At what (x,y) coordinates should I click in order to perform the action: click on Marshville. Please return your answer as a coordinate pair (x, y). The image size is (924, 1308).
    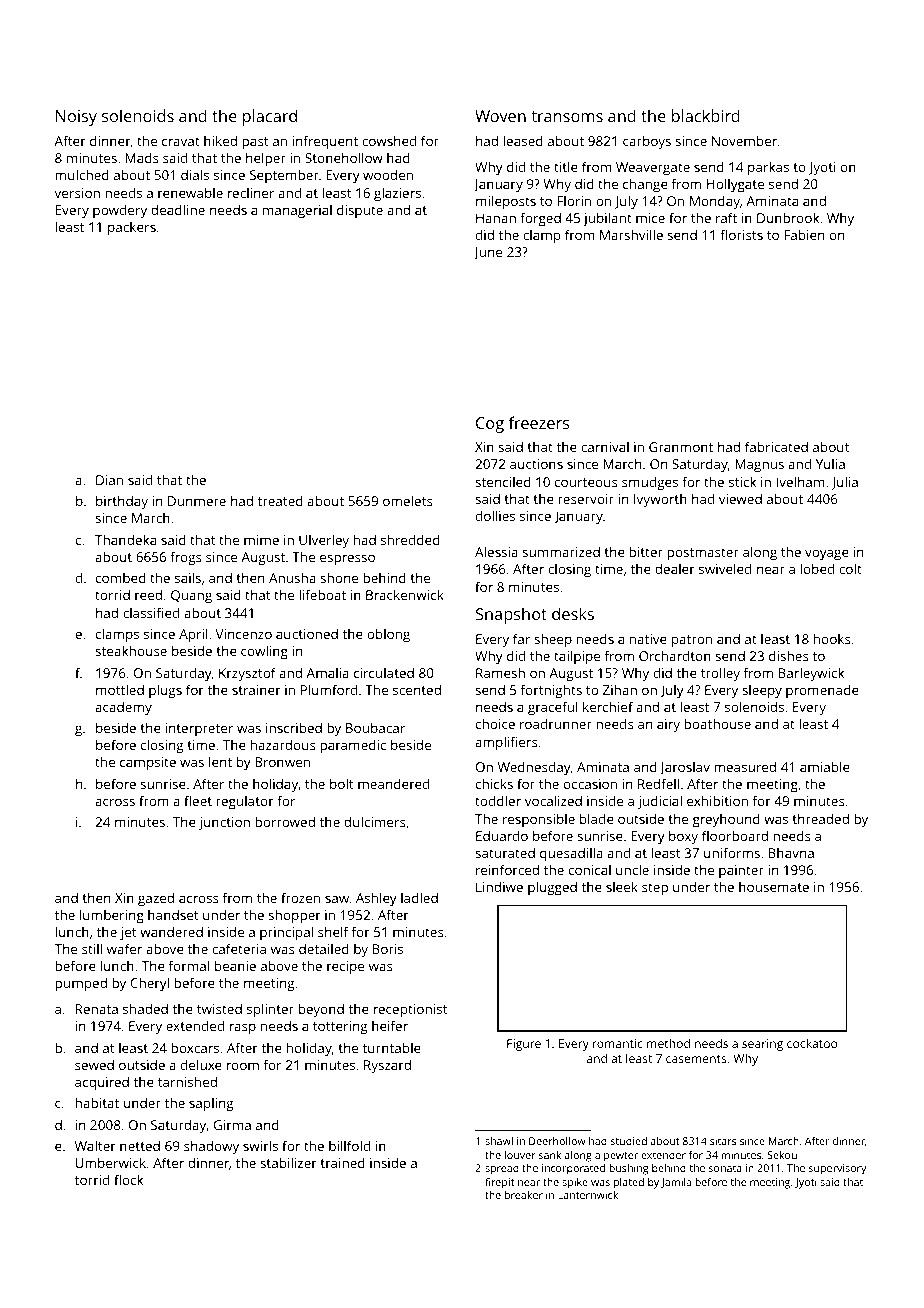
    Looking at the image, I should click on (631, 234).
